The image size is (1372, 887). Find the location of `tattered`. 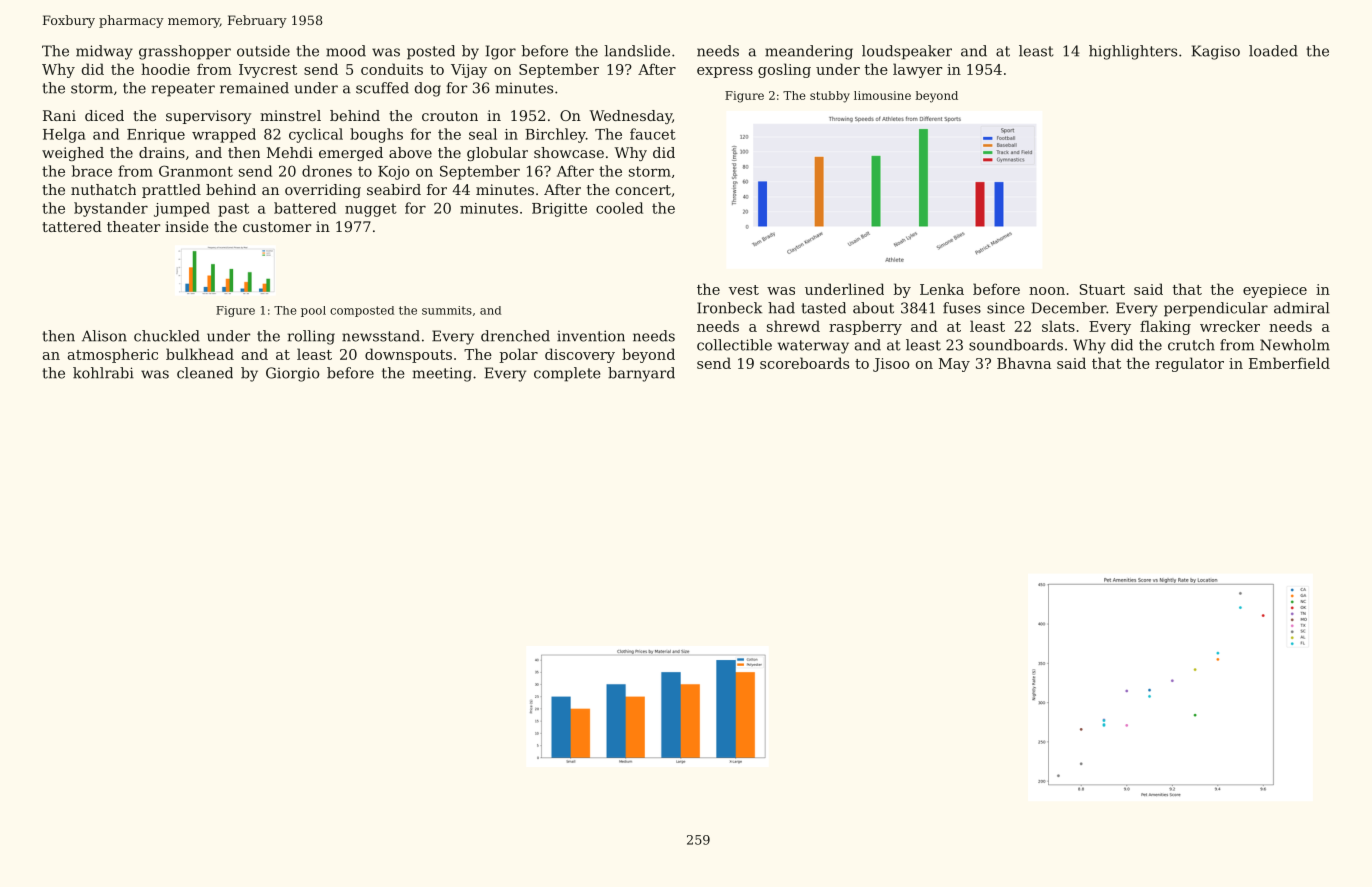

tattered is located at coordinates (72, 226).
